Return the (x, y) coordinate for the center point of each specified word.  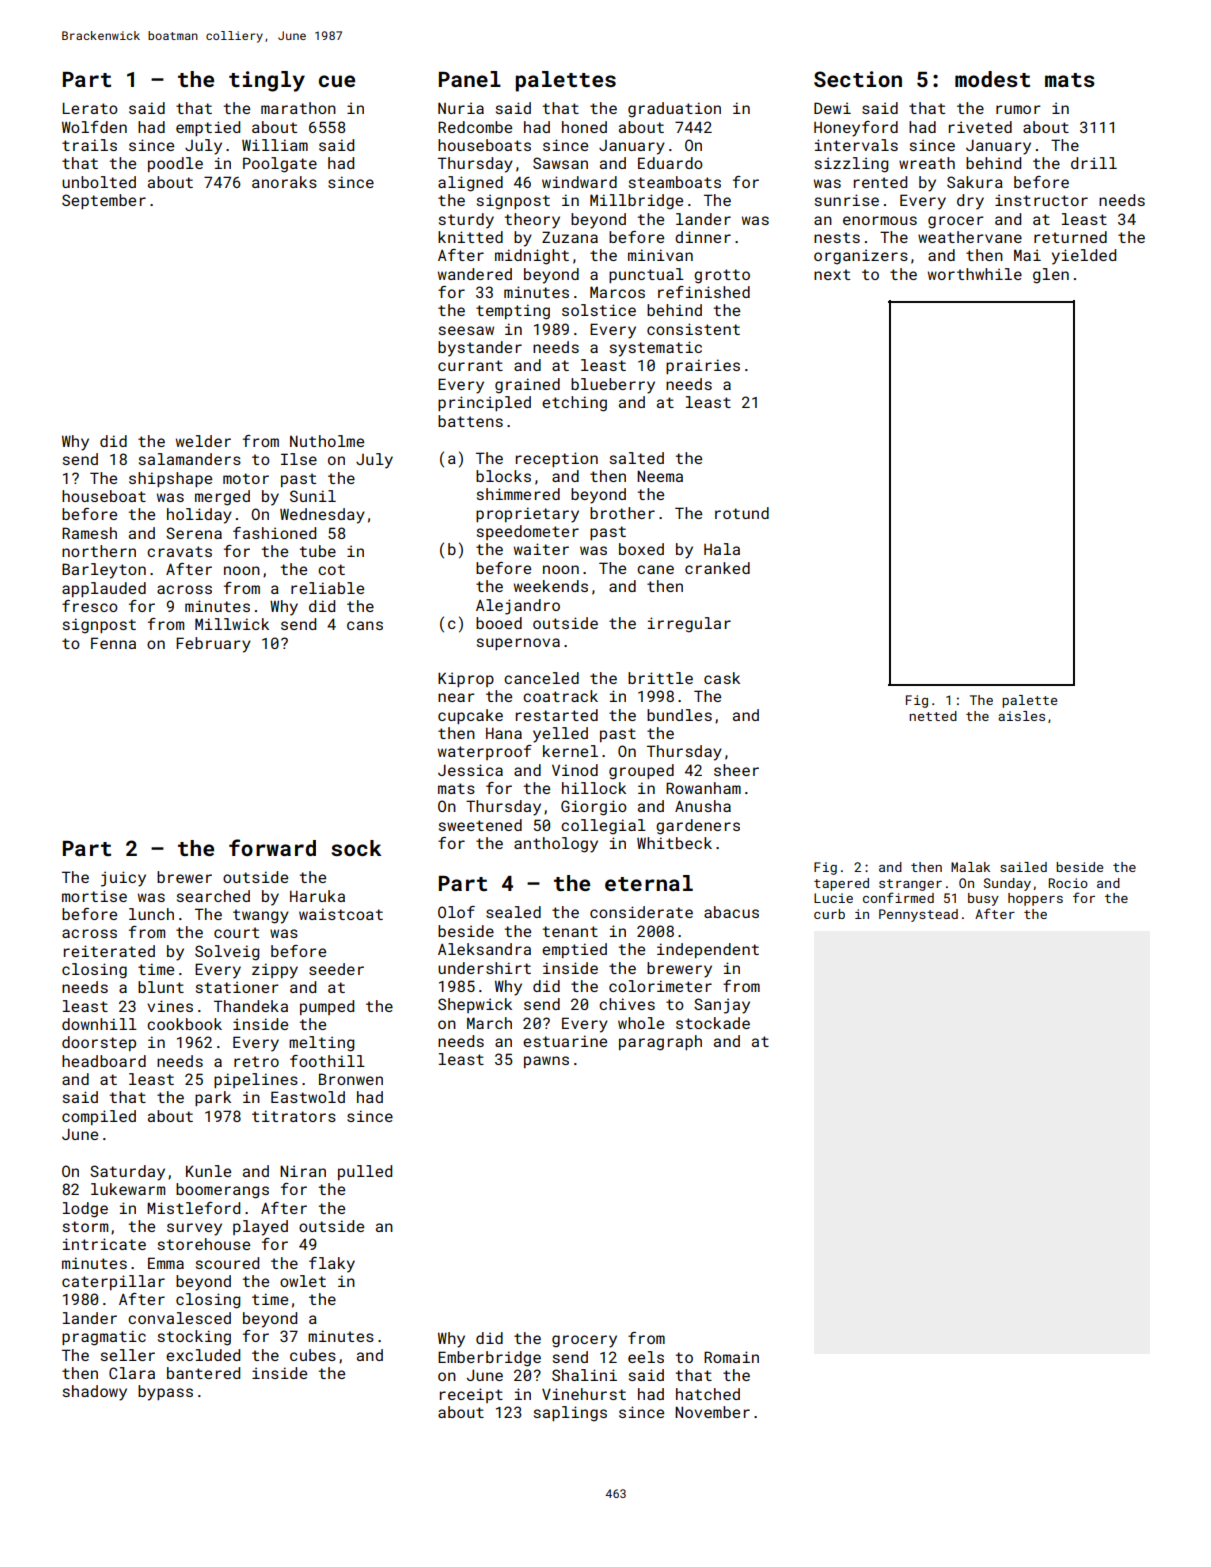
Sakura (975, 182)
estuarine (565, 1041)
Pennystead (918, 915)
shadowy (95, 1393)
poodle (175, 164)
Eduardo (670, 163)
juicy (123, 879)
